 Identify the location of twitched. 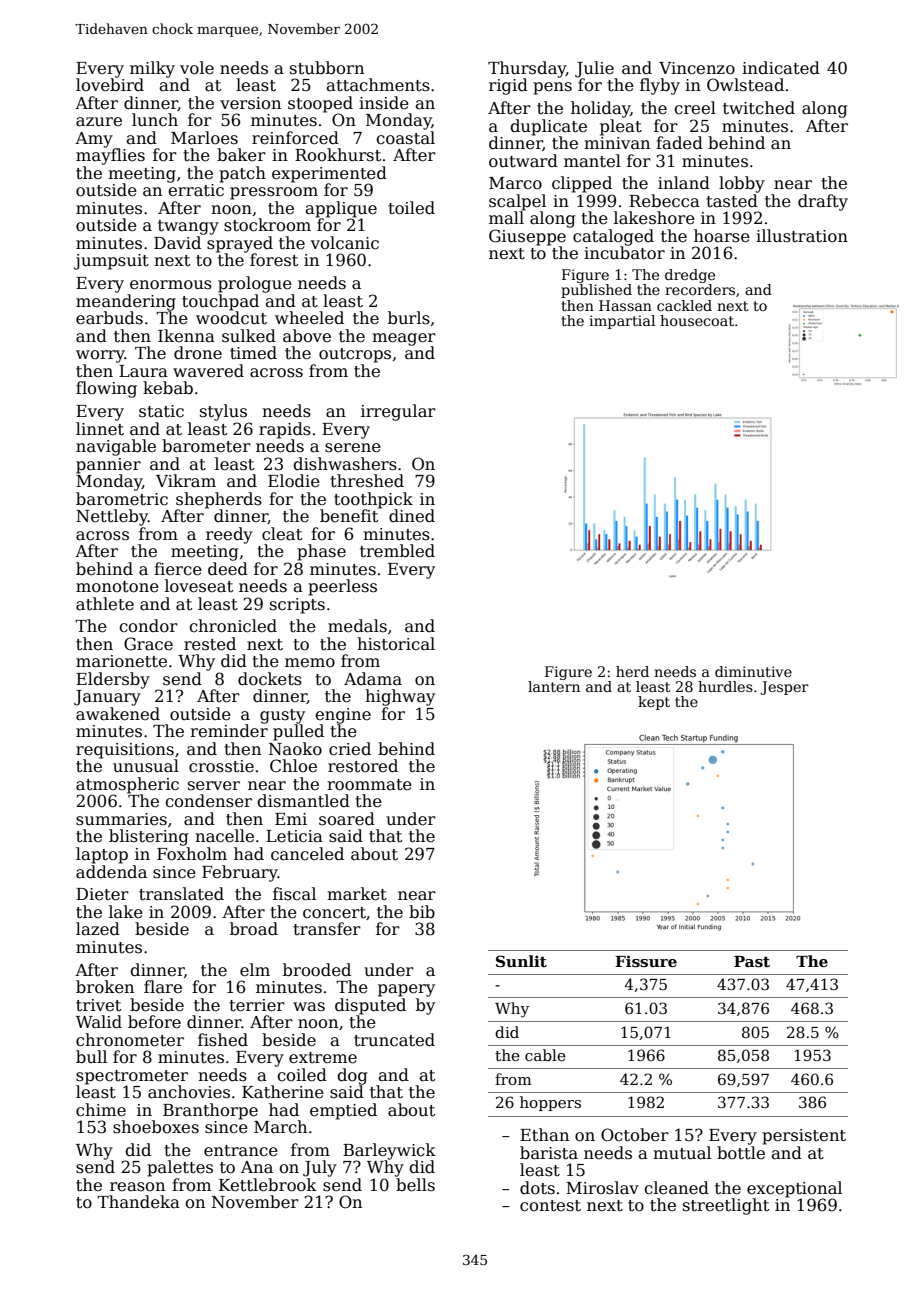
(759, 108).
